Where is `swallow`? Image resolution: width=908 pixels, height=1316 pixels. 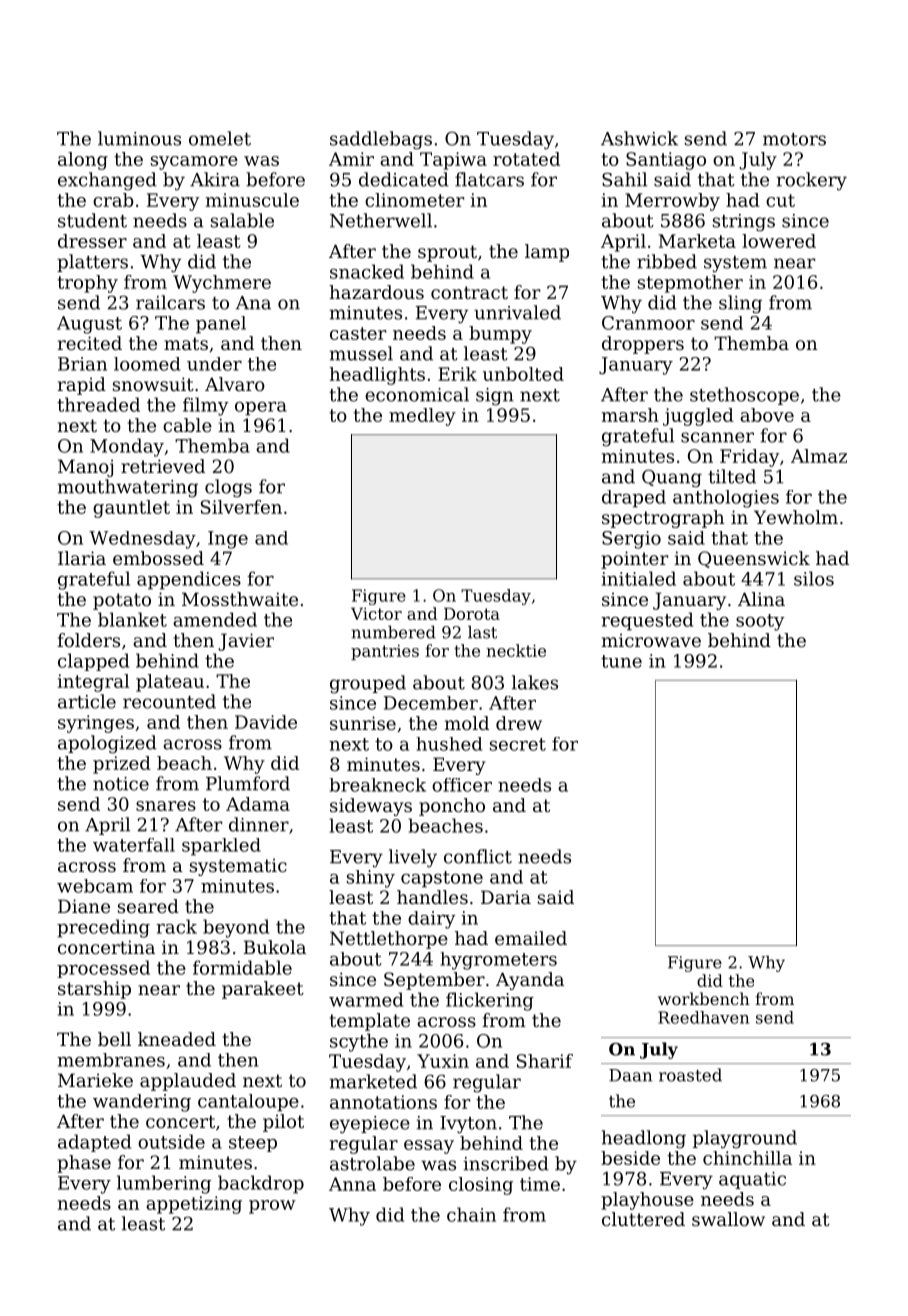 swallow is located at coordinates (728, 1219).
